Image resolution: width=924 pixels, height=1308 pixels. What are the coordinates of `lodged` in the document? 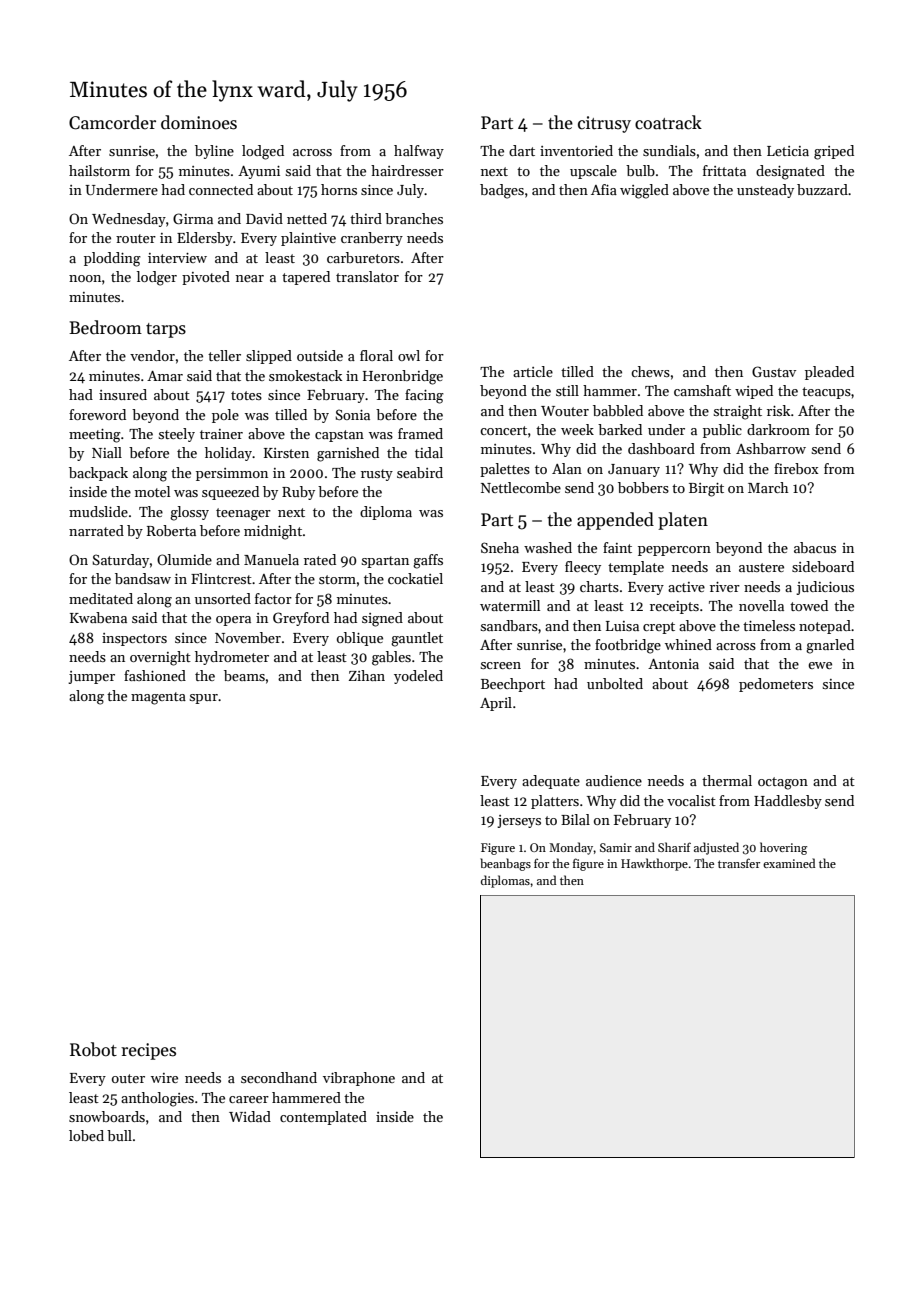 It's located at (263, 152).
